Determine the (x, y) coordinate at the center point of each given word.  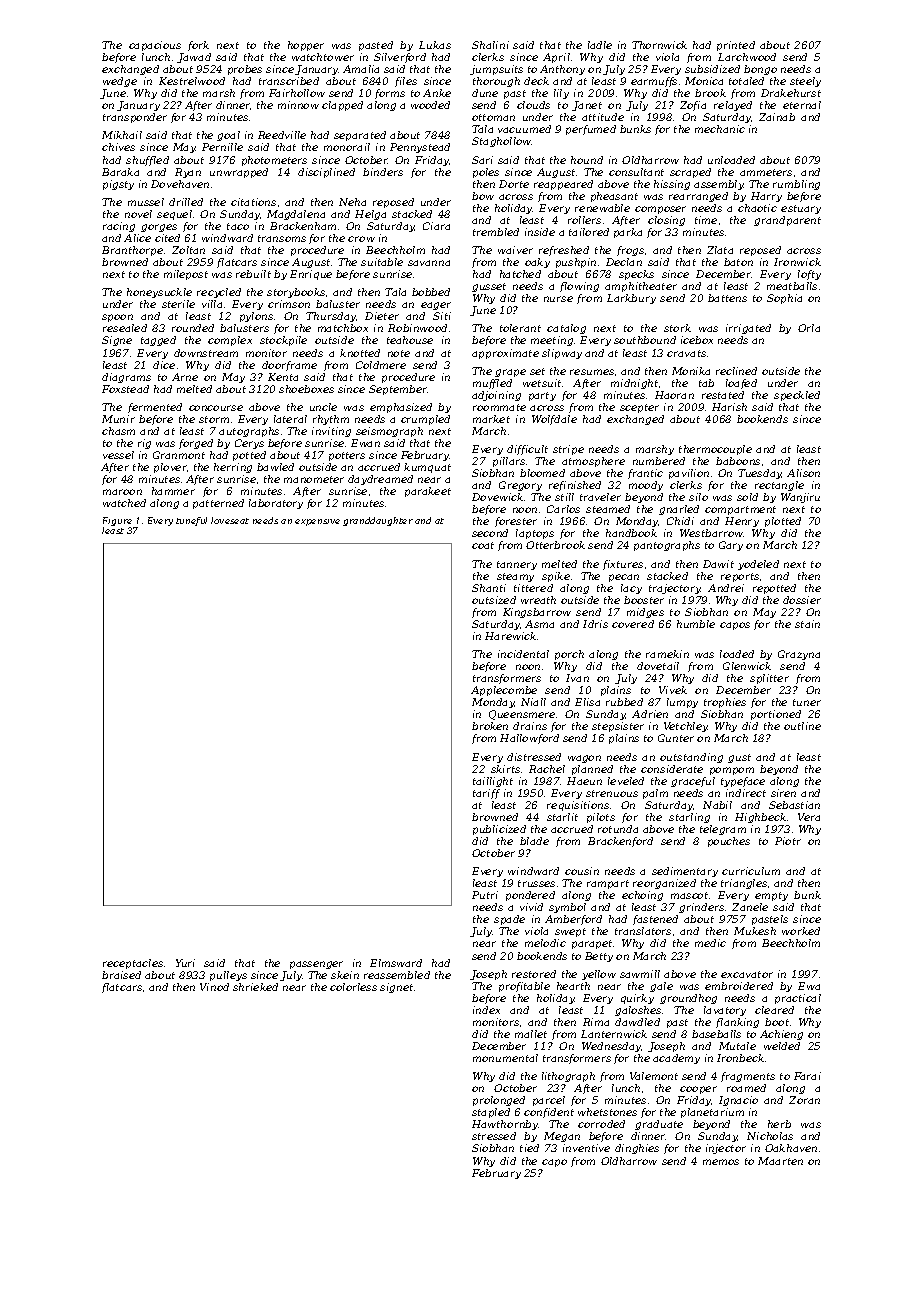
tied (529, 1148)
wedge (120, 82)
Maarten (780, 1161)
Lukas (435, 45)
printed (736, 46)
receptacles (133, 964)
